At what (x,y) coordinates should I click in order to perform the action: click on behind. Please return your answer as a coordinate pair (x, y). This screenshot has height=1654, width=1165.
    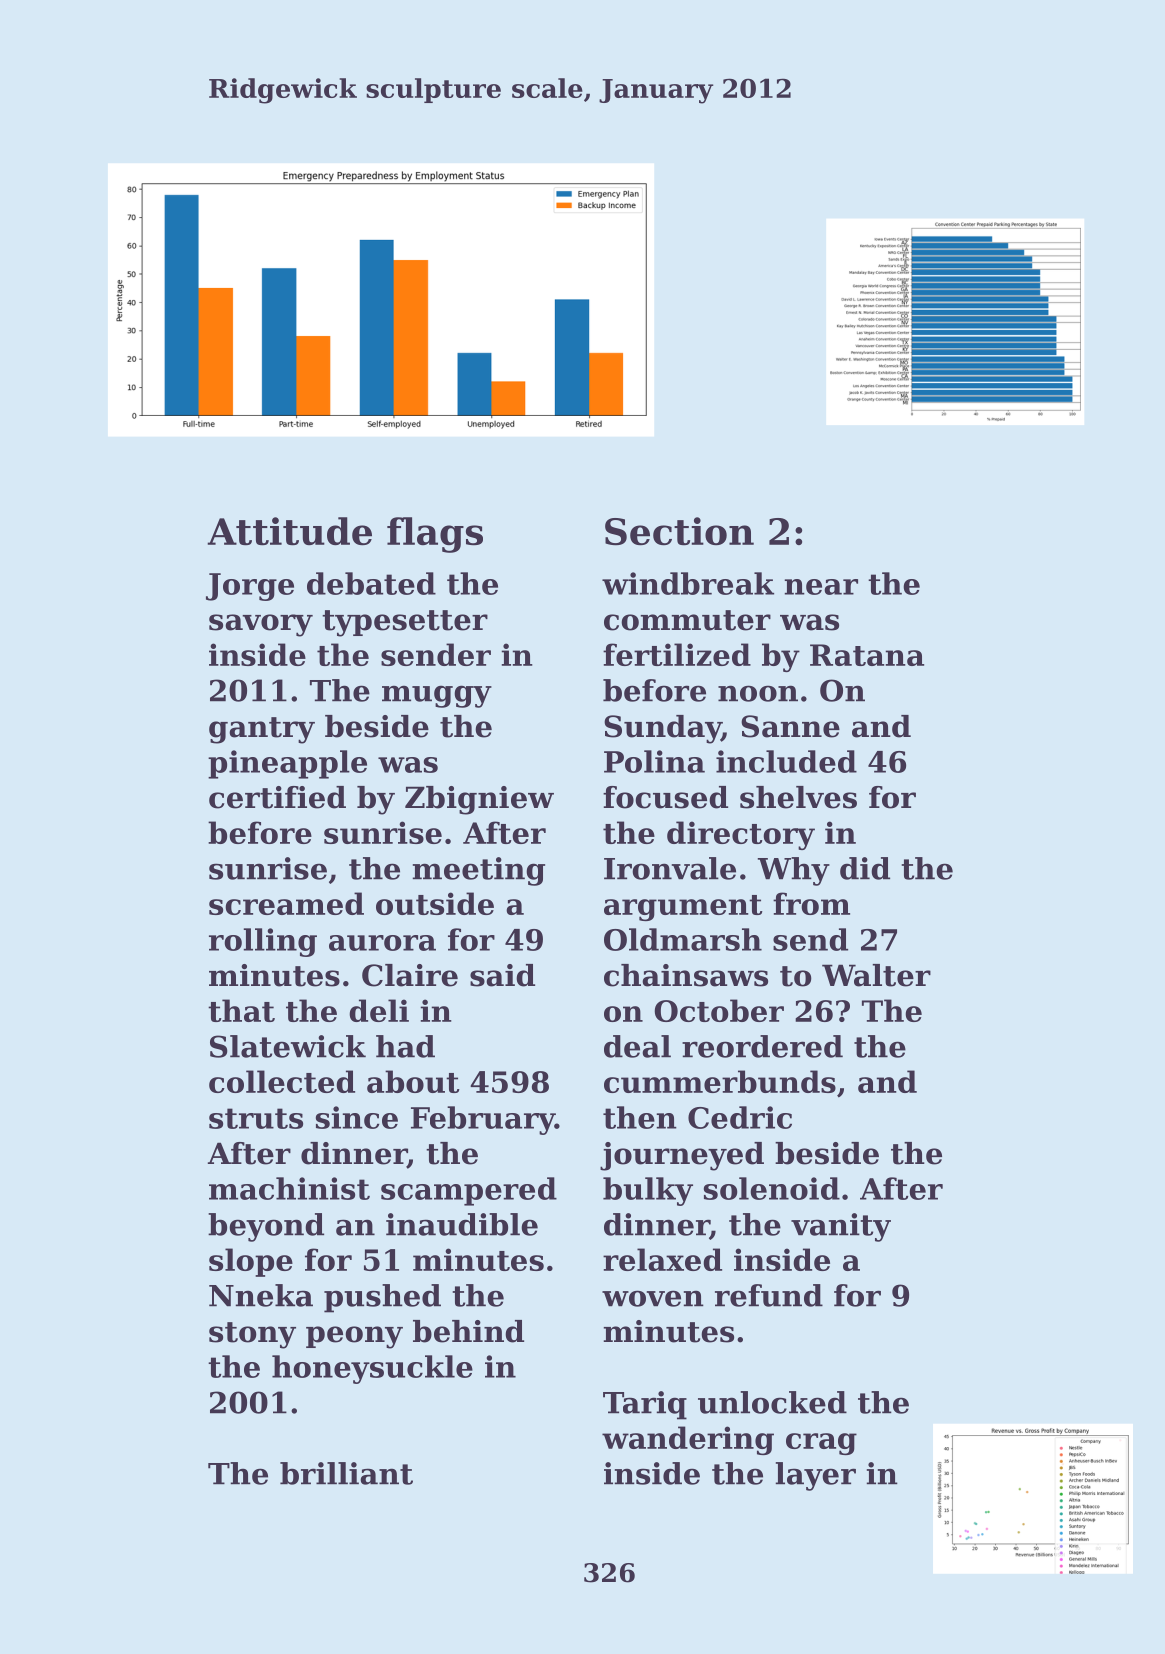
    Looking at the image, I should click on (468, 1331).
